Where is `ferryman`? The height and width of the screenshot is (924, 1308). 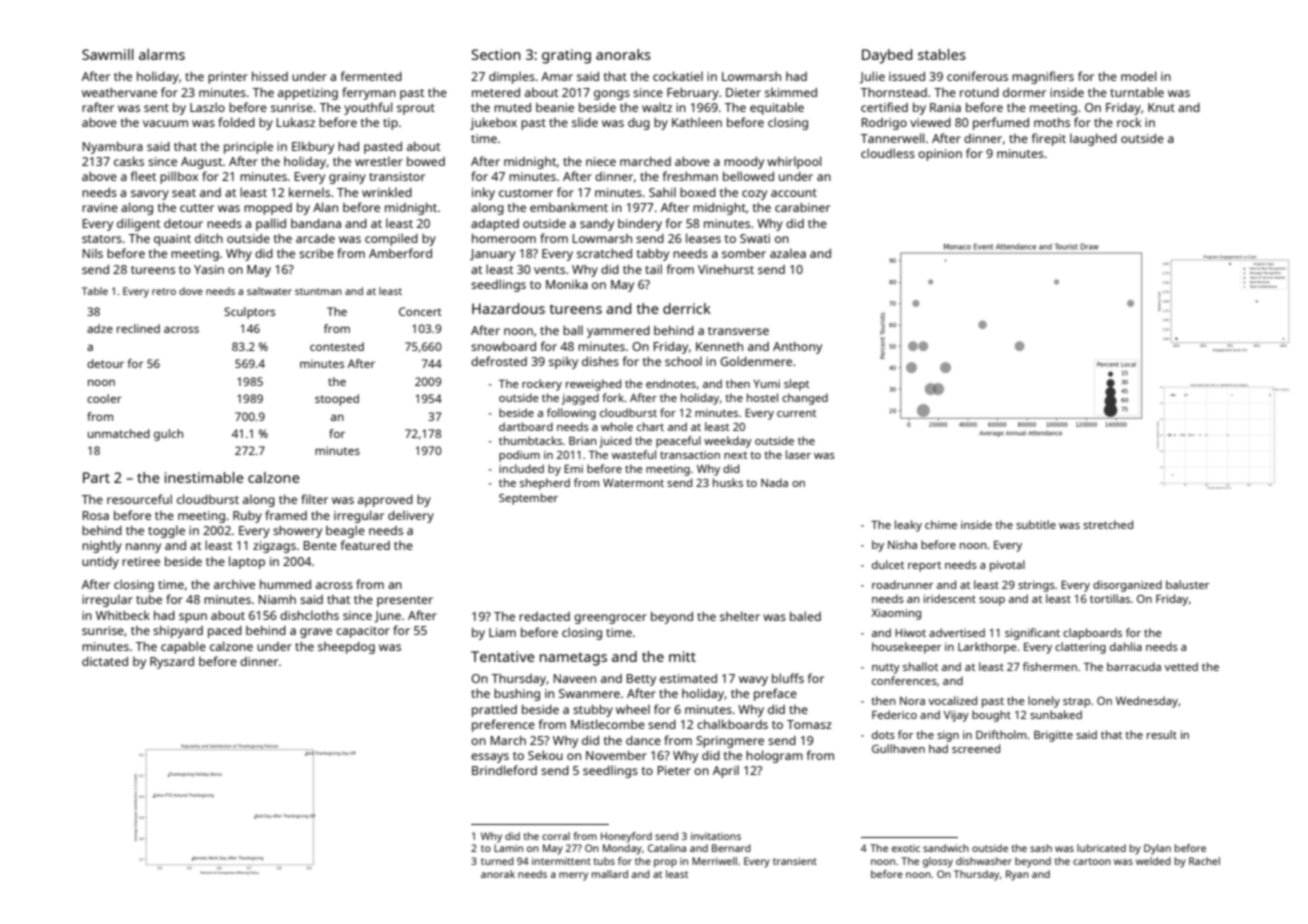 ferryman is located at coordinates (369, 93).
